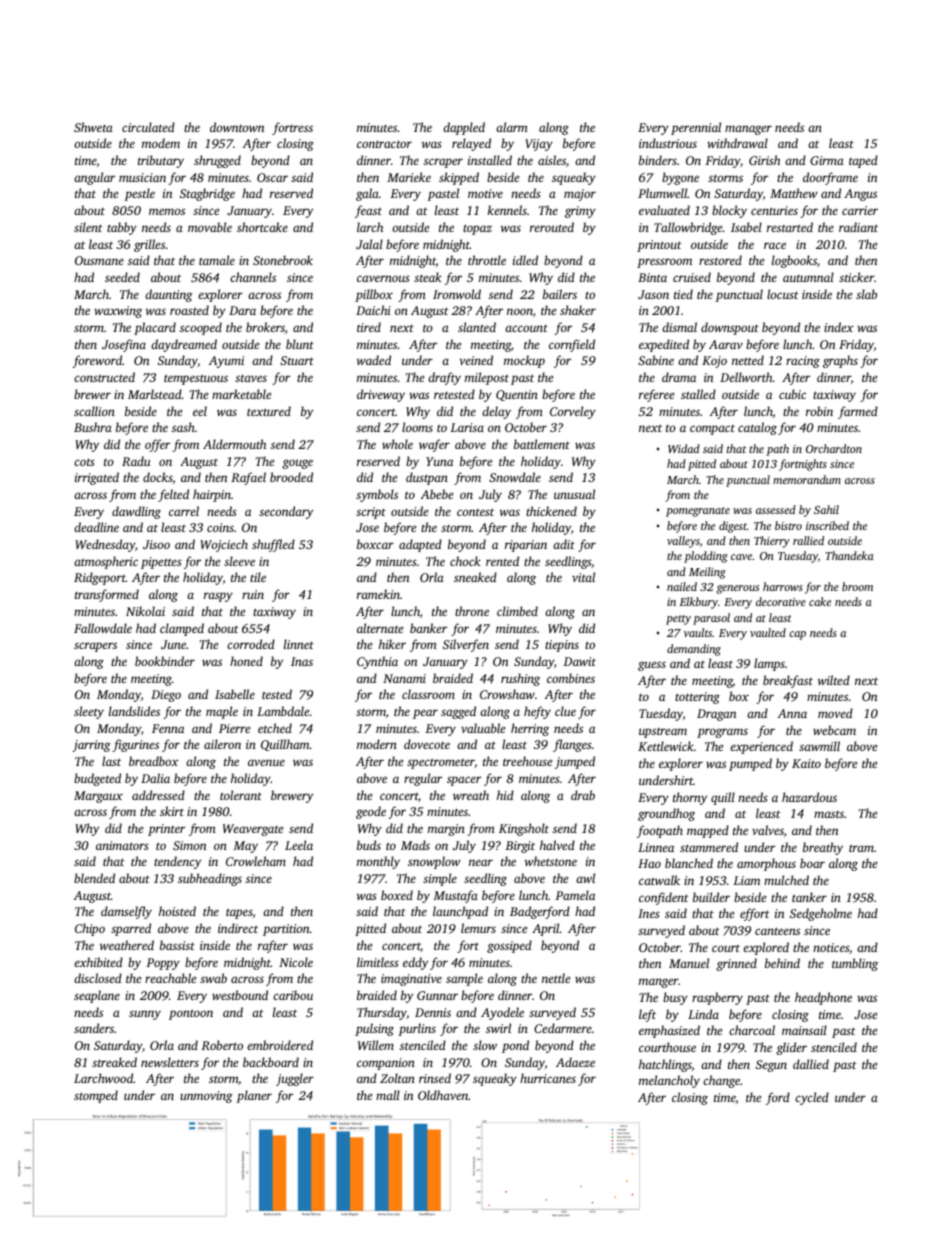  What do you see at coordinates (748, 130) in the screenshot?
I see `manager` at bounding box center [748, 130].
